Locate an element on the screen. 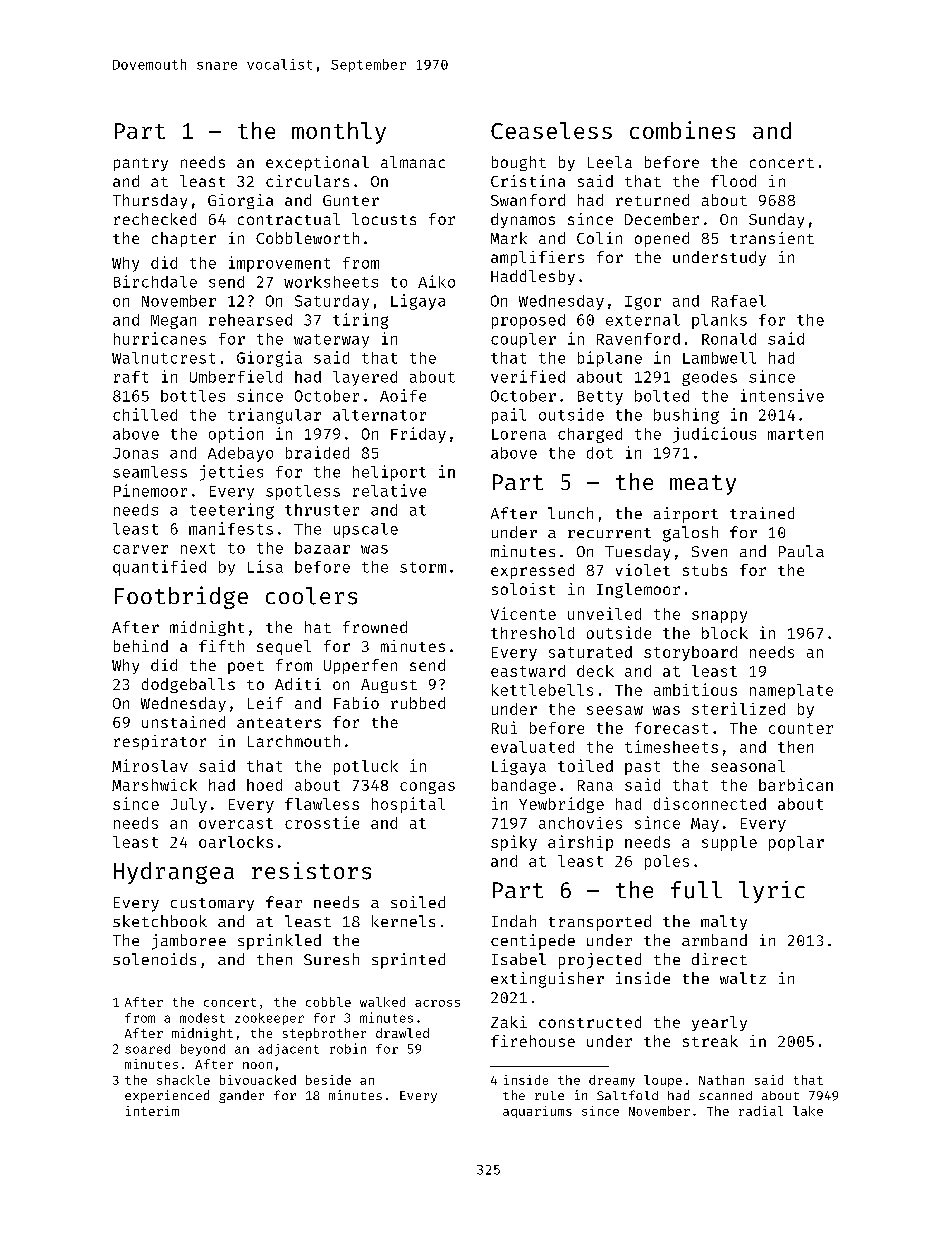  gander is located at coordinates (241, 1096).
